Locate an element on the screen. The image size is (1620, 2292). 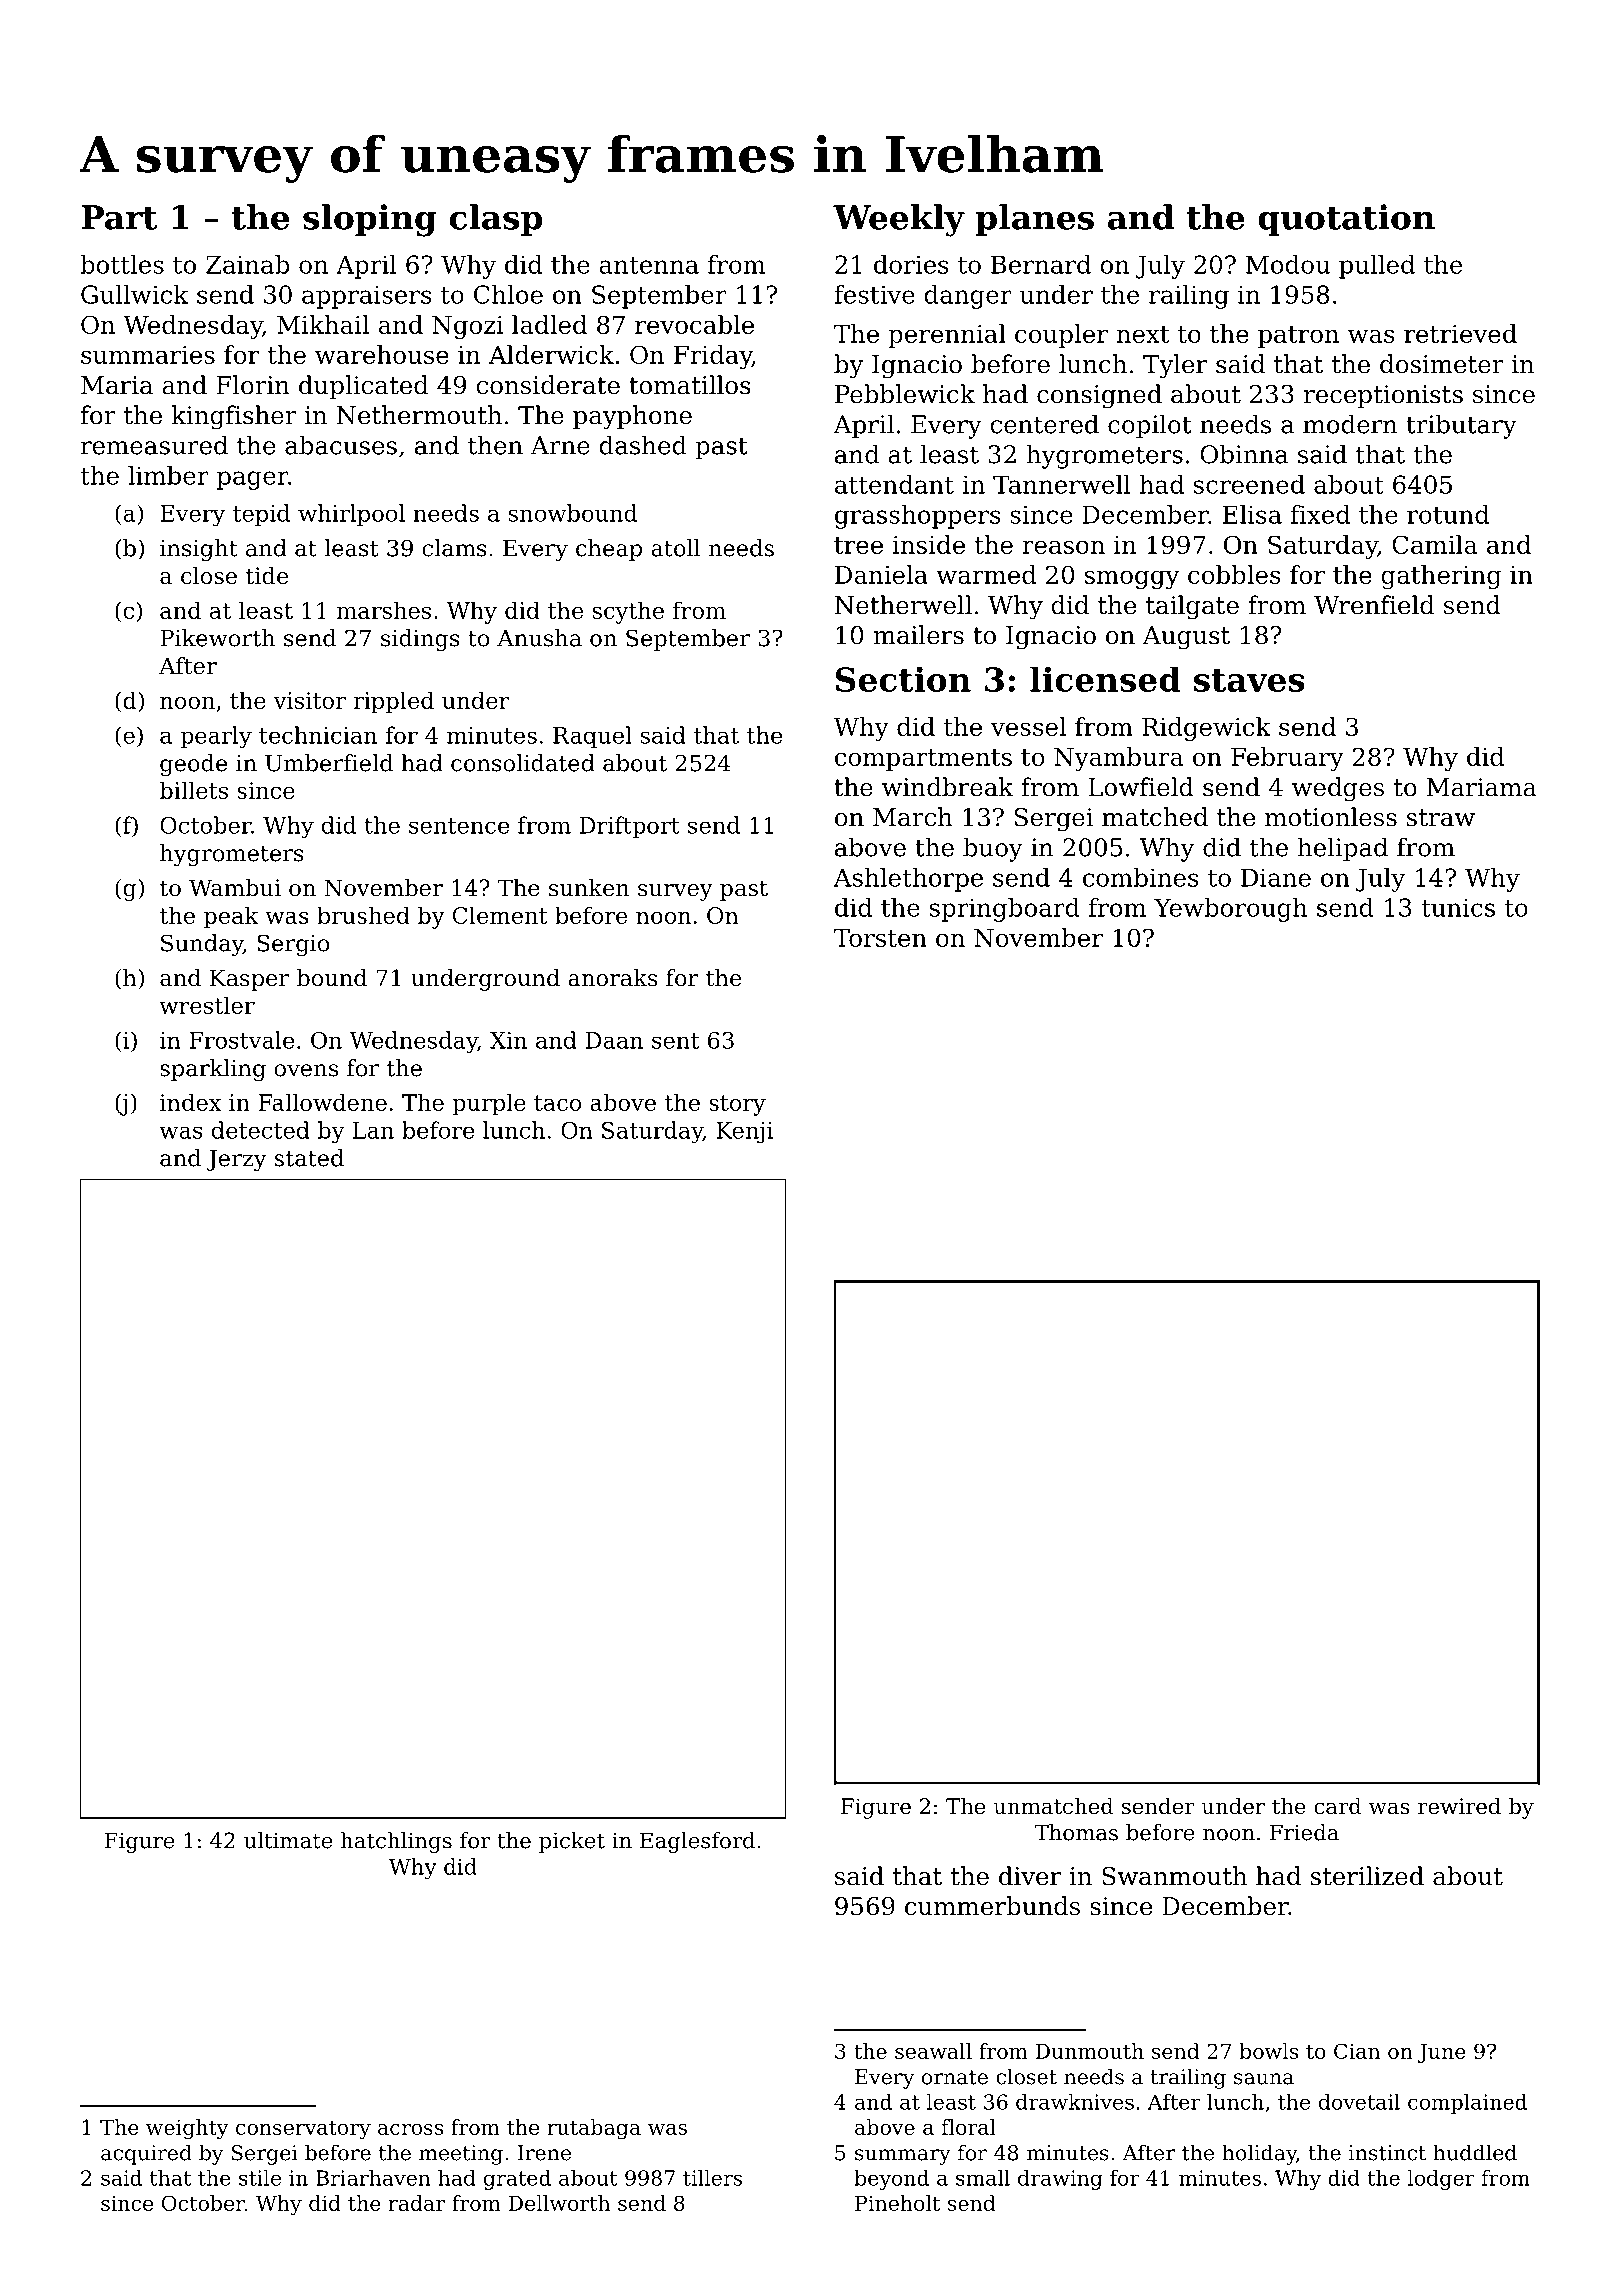
story is located at coordinates (737, 1105).
